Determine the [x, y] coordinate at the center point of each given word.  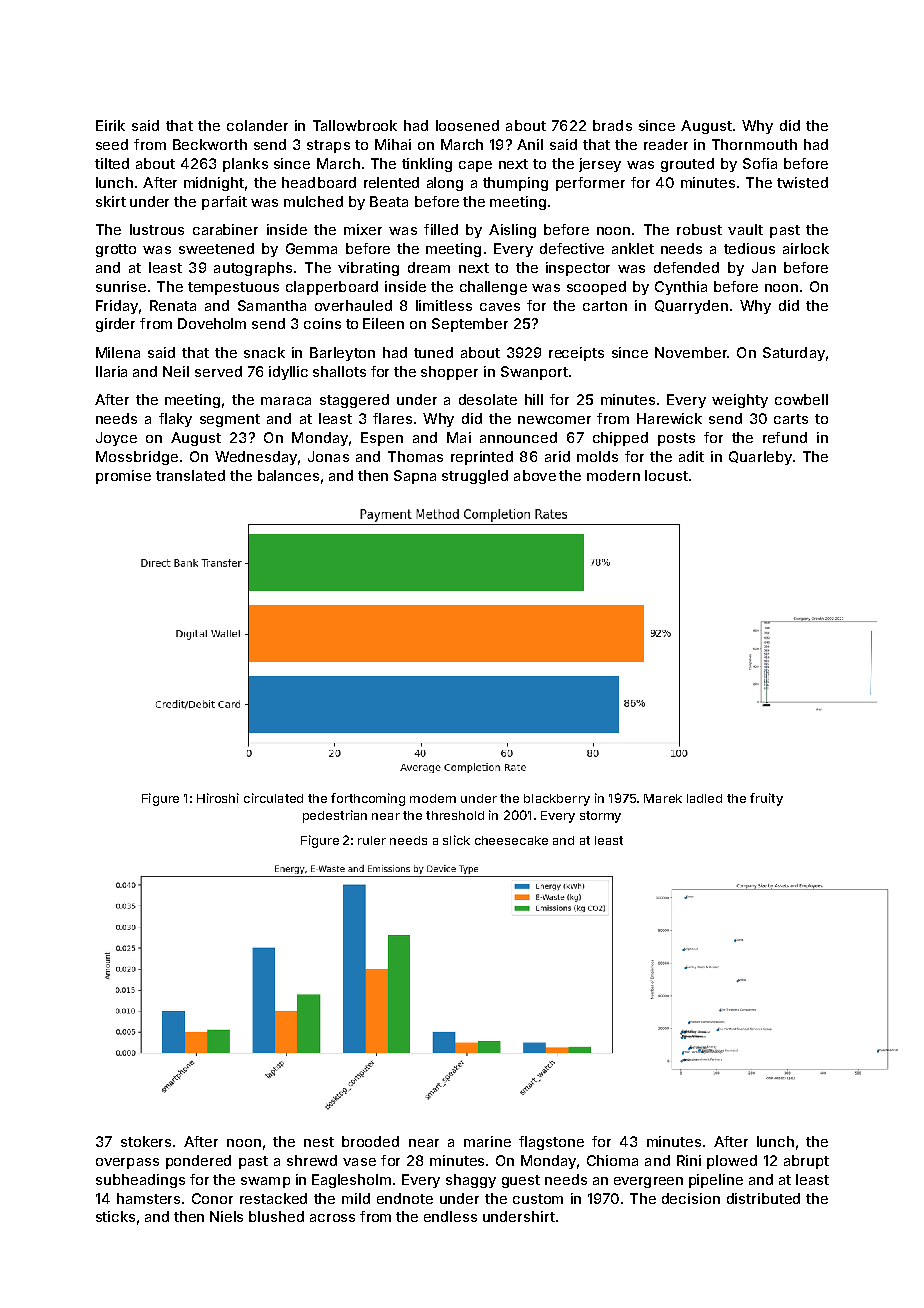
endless [450, 1216]
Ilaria [111, 371]
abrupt [806, 1162]
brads [612, 125]
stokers [146, 1141]
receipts [576, 354]
